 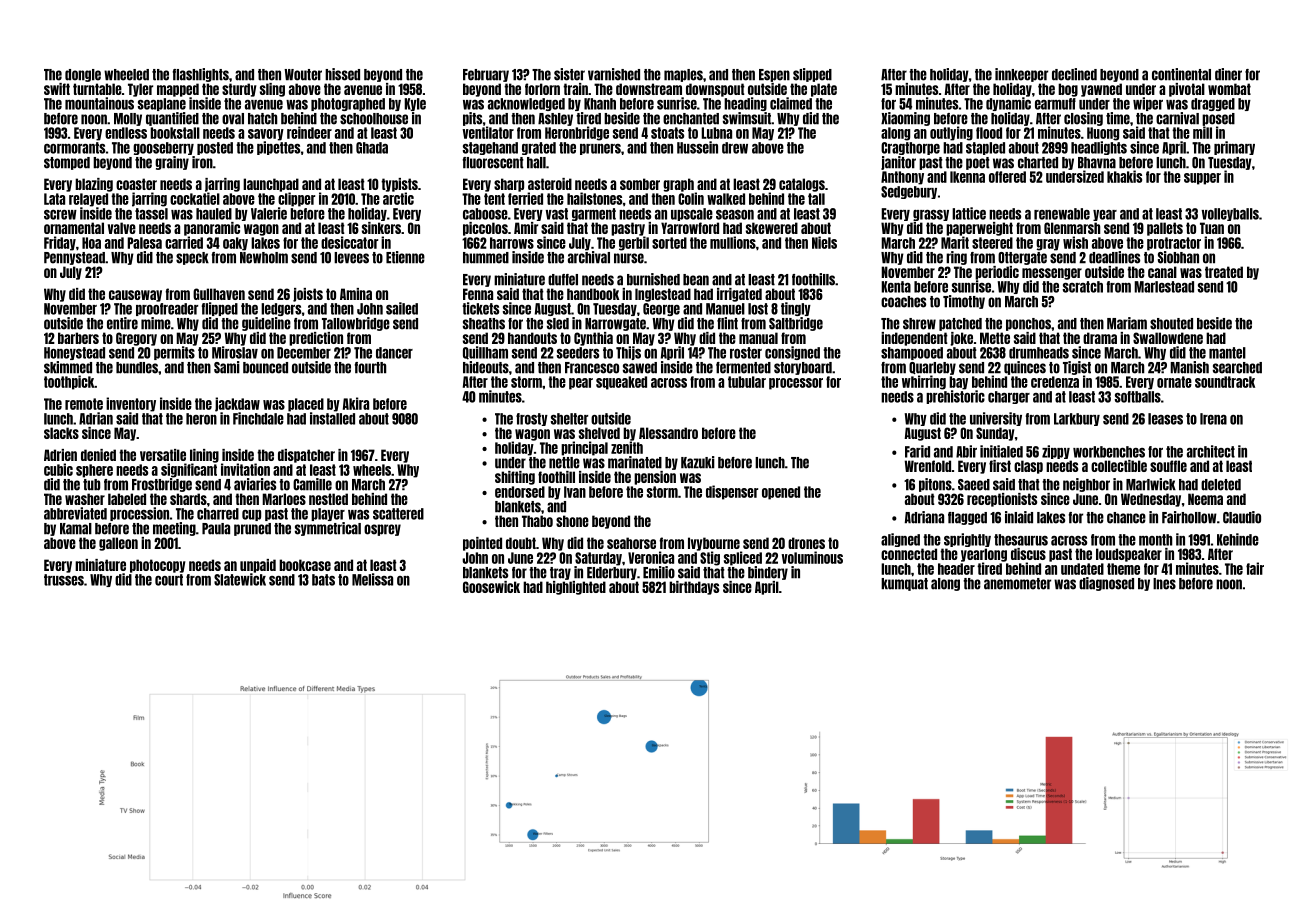 I want to click on Tyler, so click(x=140, y=90).
